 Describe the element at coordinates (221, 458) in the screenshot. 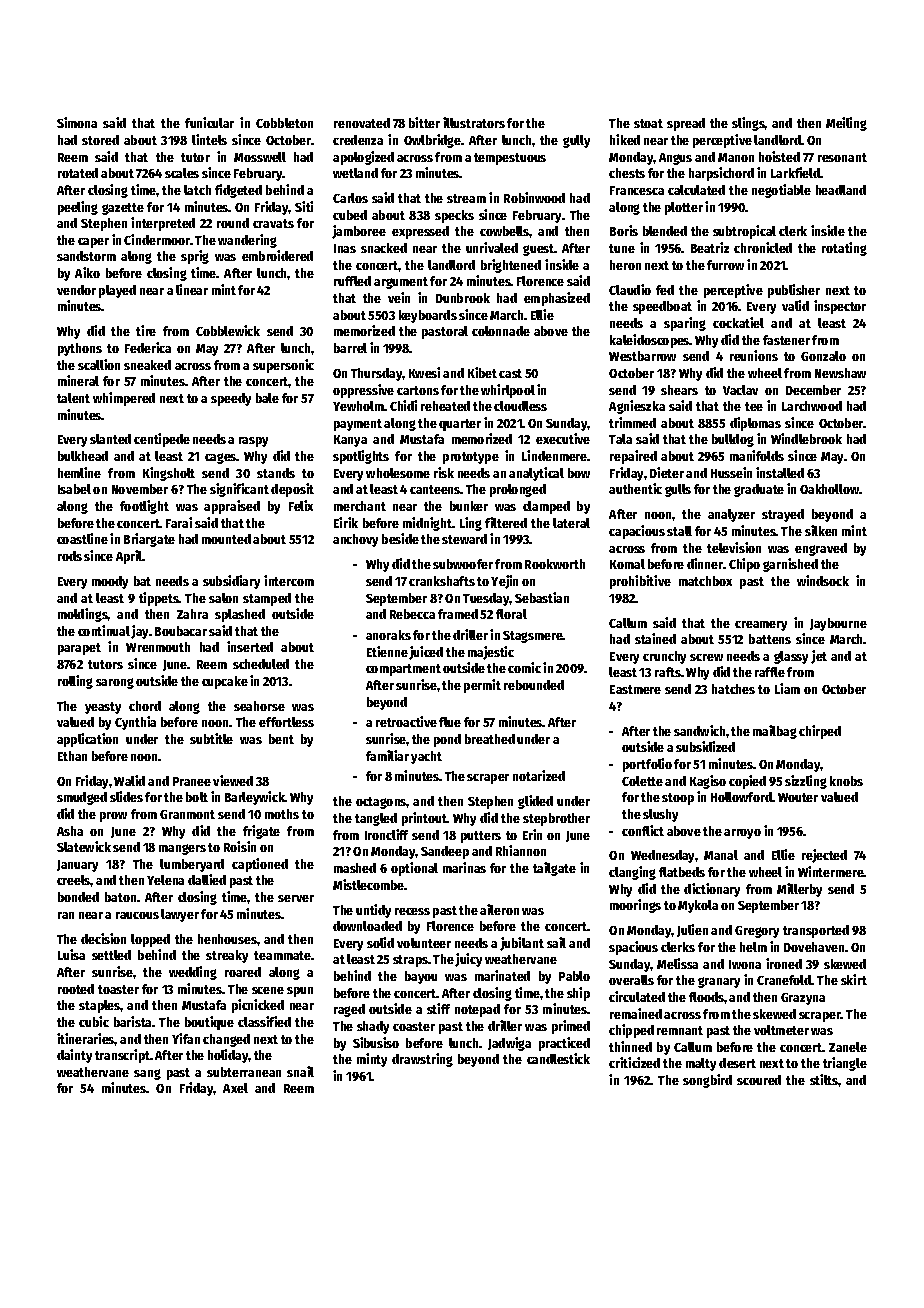

I see `cages` at that location.
